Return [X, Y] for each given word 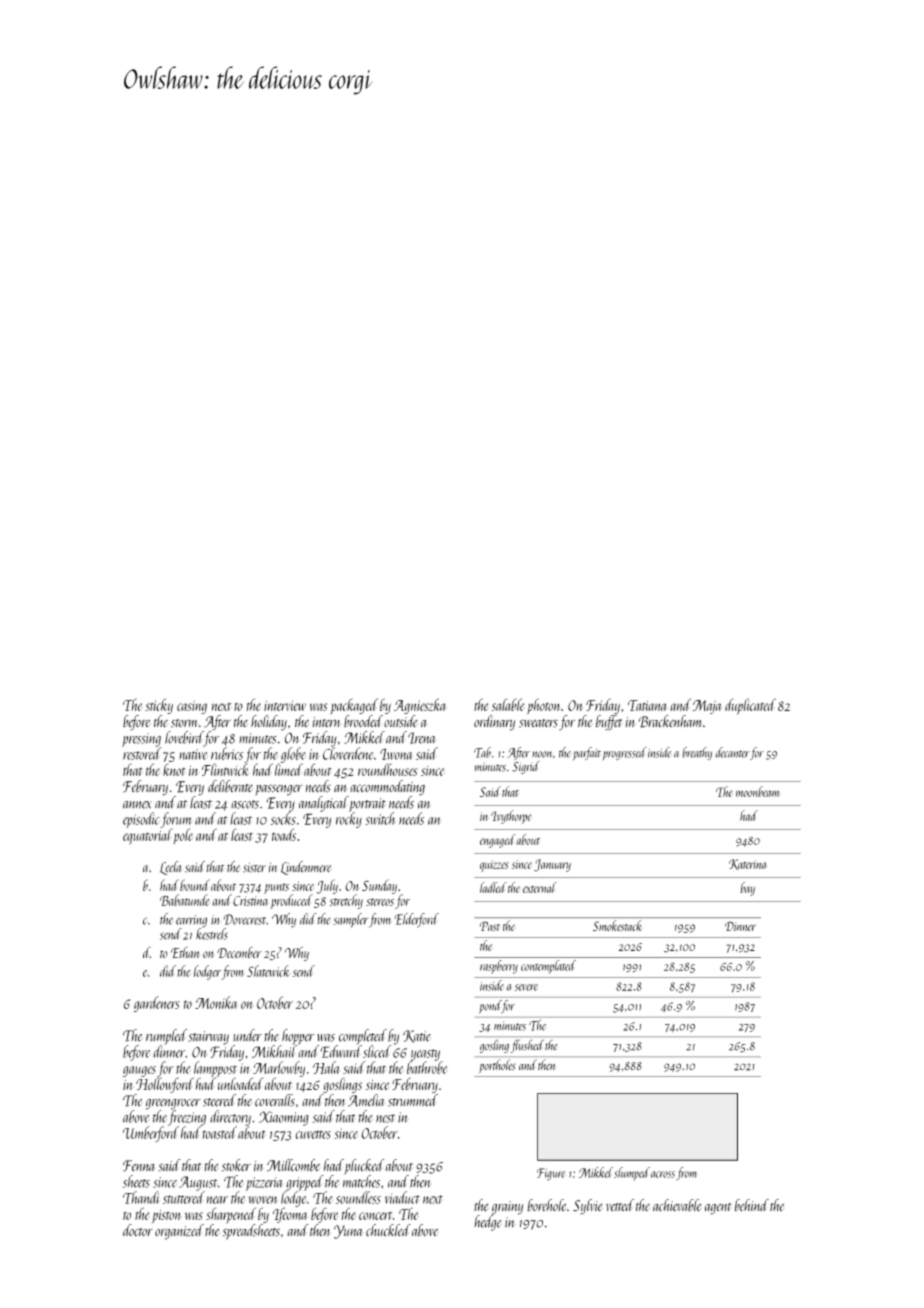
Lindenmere [306, 868]
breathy [697, 753]
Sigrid [526, 767]
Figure [551, 1174]
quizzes [494, 866]
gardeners [157, 1004]
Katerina [747, 864]
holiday [269, 723]
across [663, 1174]
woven [263, 1200]
